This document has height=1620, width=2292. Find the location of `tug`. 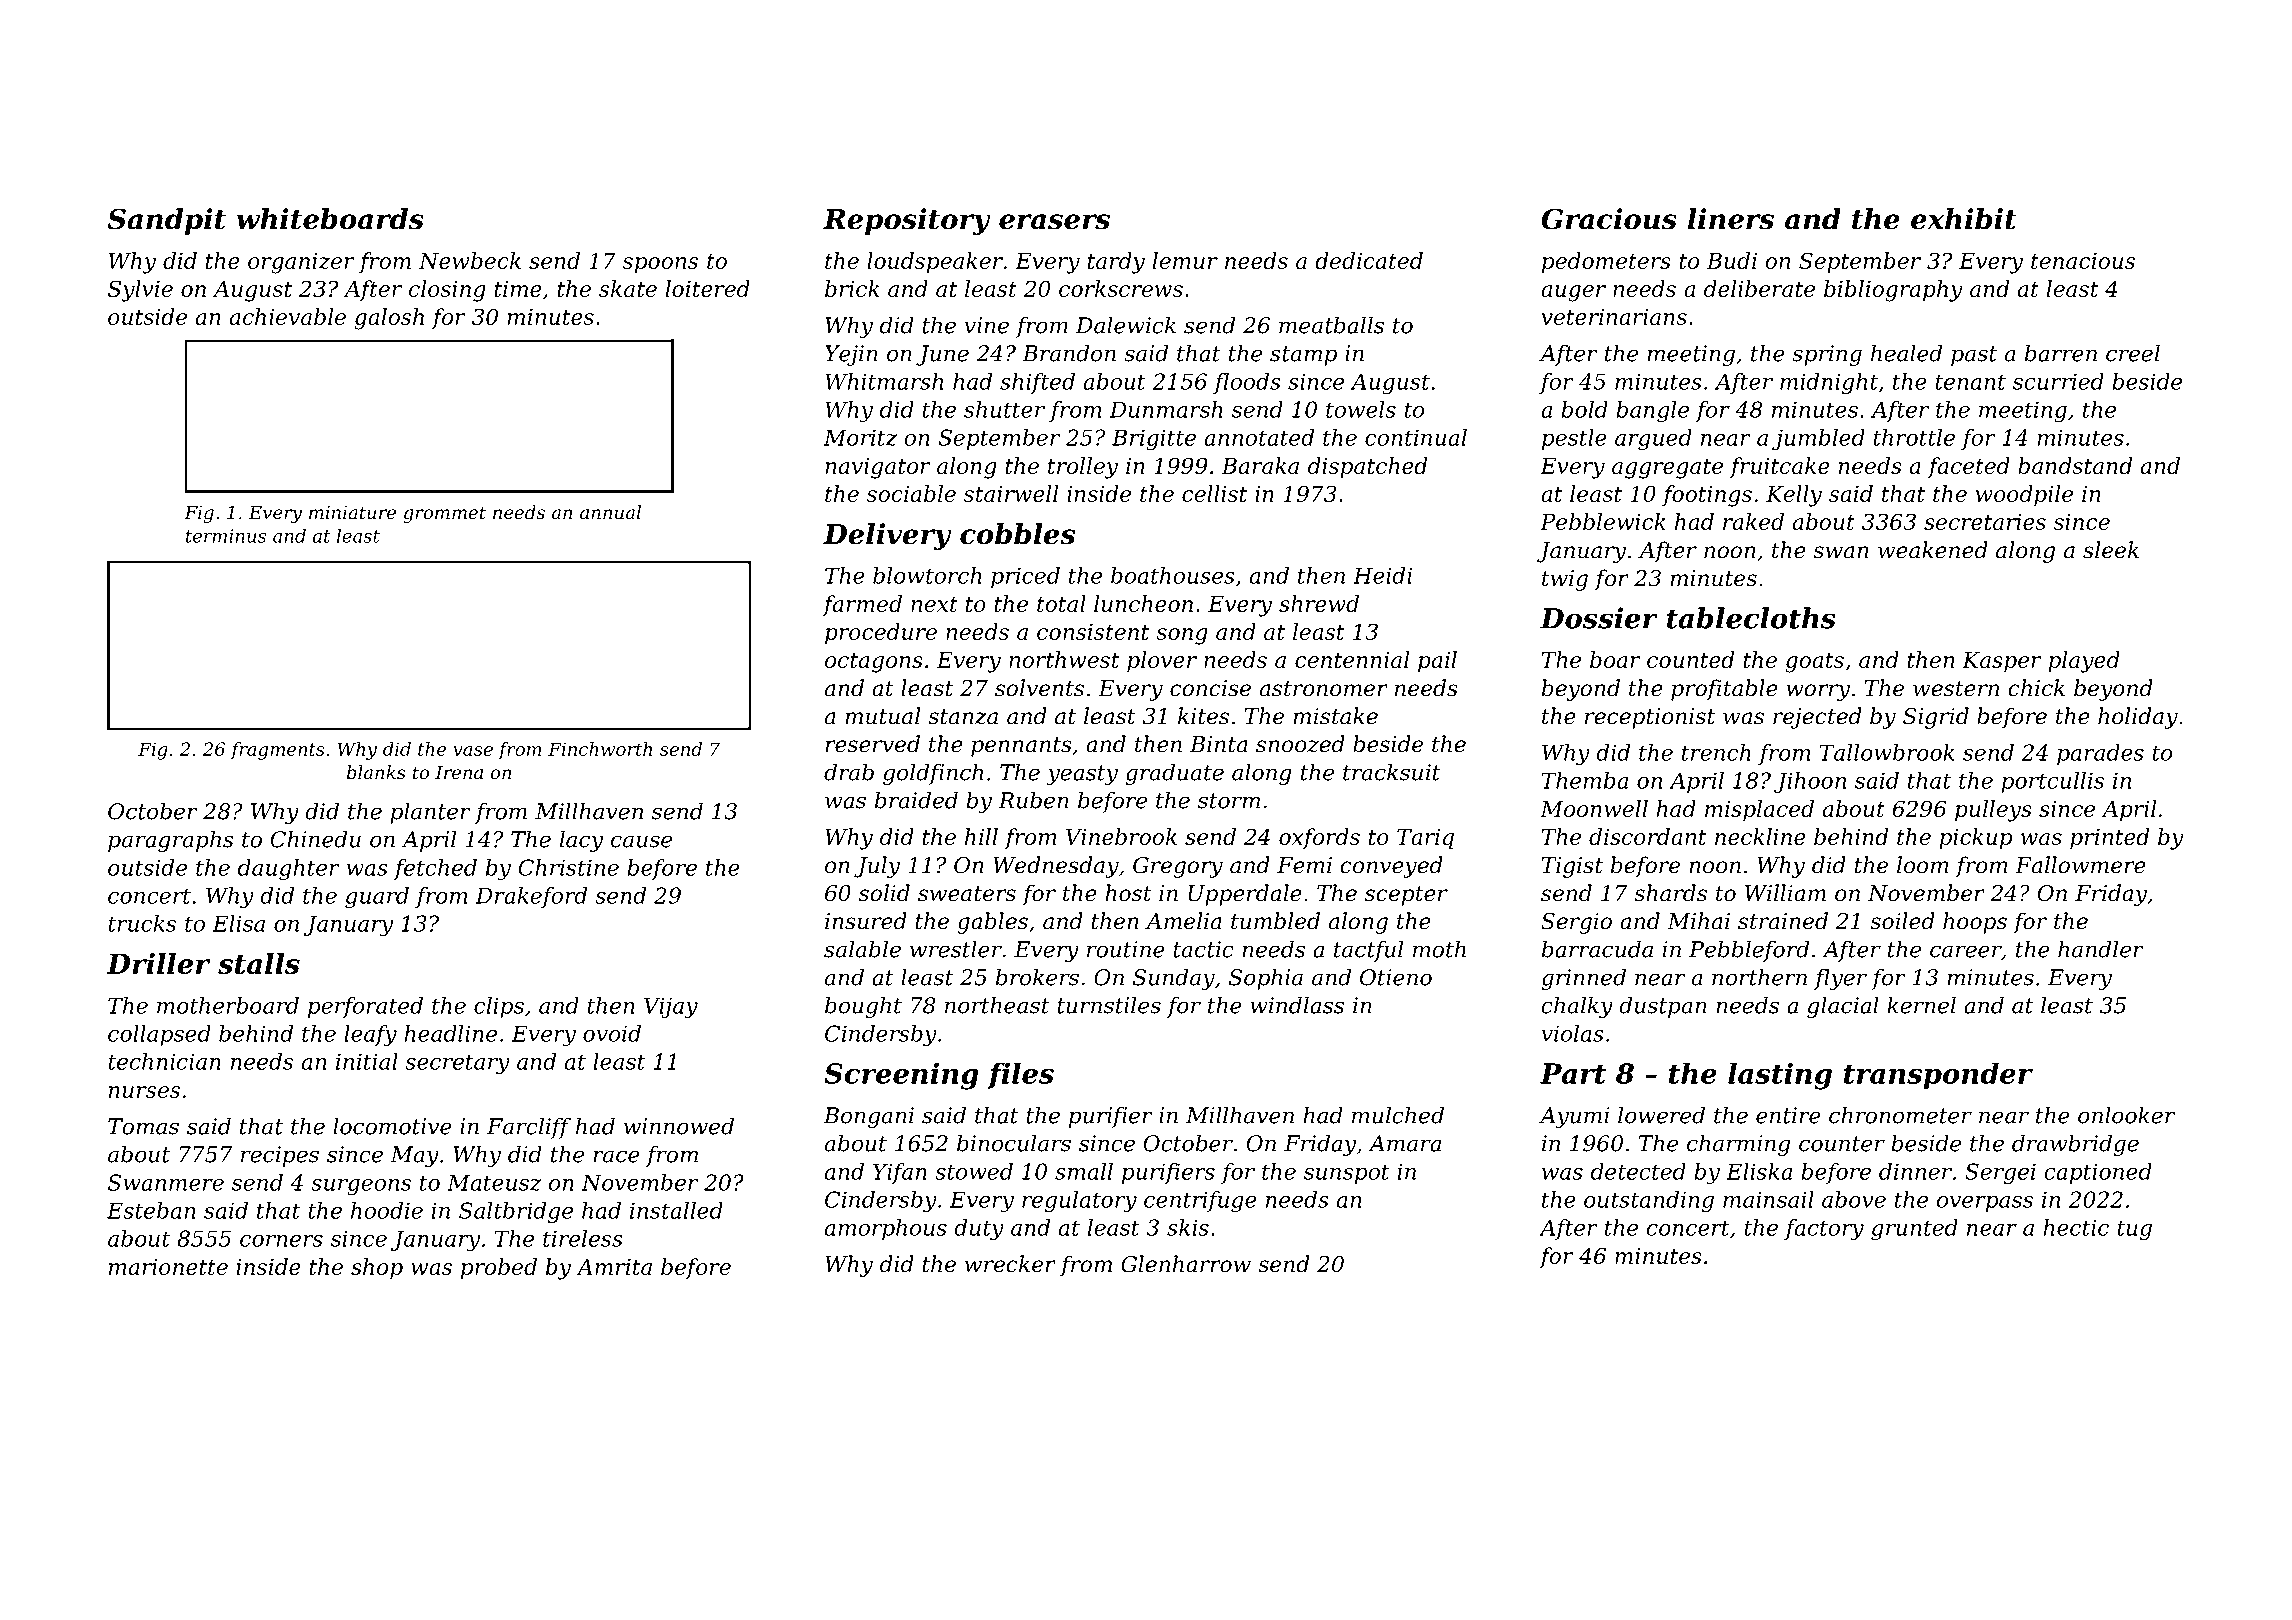

tug is located at coordinates (2134, 1230).
